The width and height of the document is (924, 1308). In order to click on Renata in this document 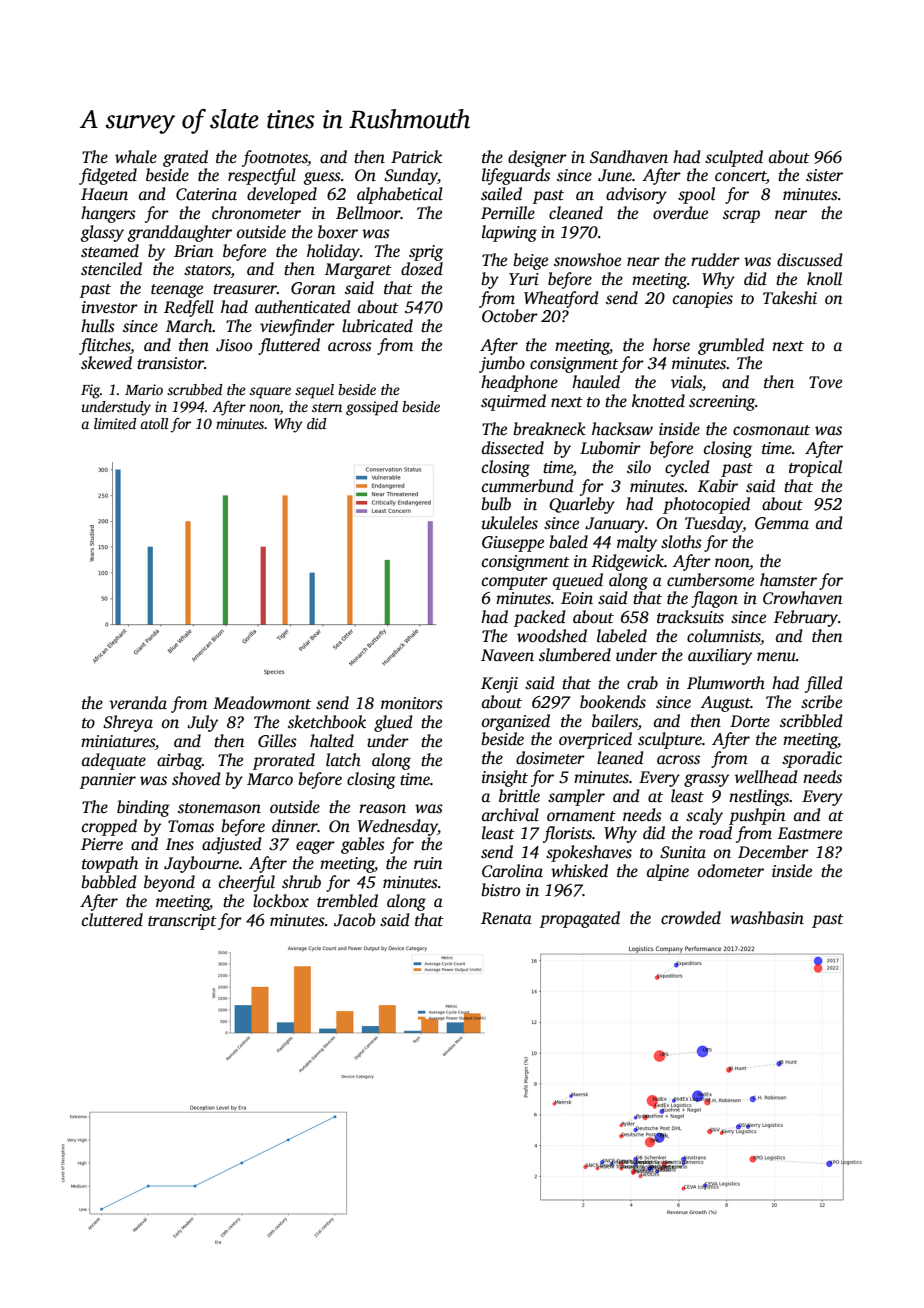, I will do `click(506, 918)`.
